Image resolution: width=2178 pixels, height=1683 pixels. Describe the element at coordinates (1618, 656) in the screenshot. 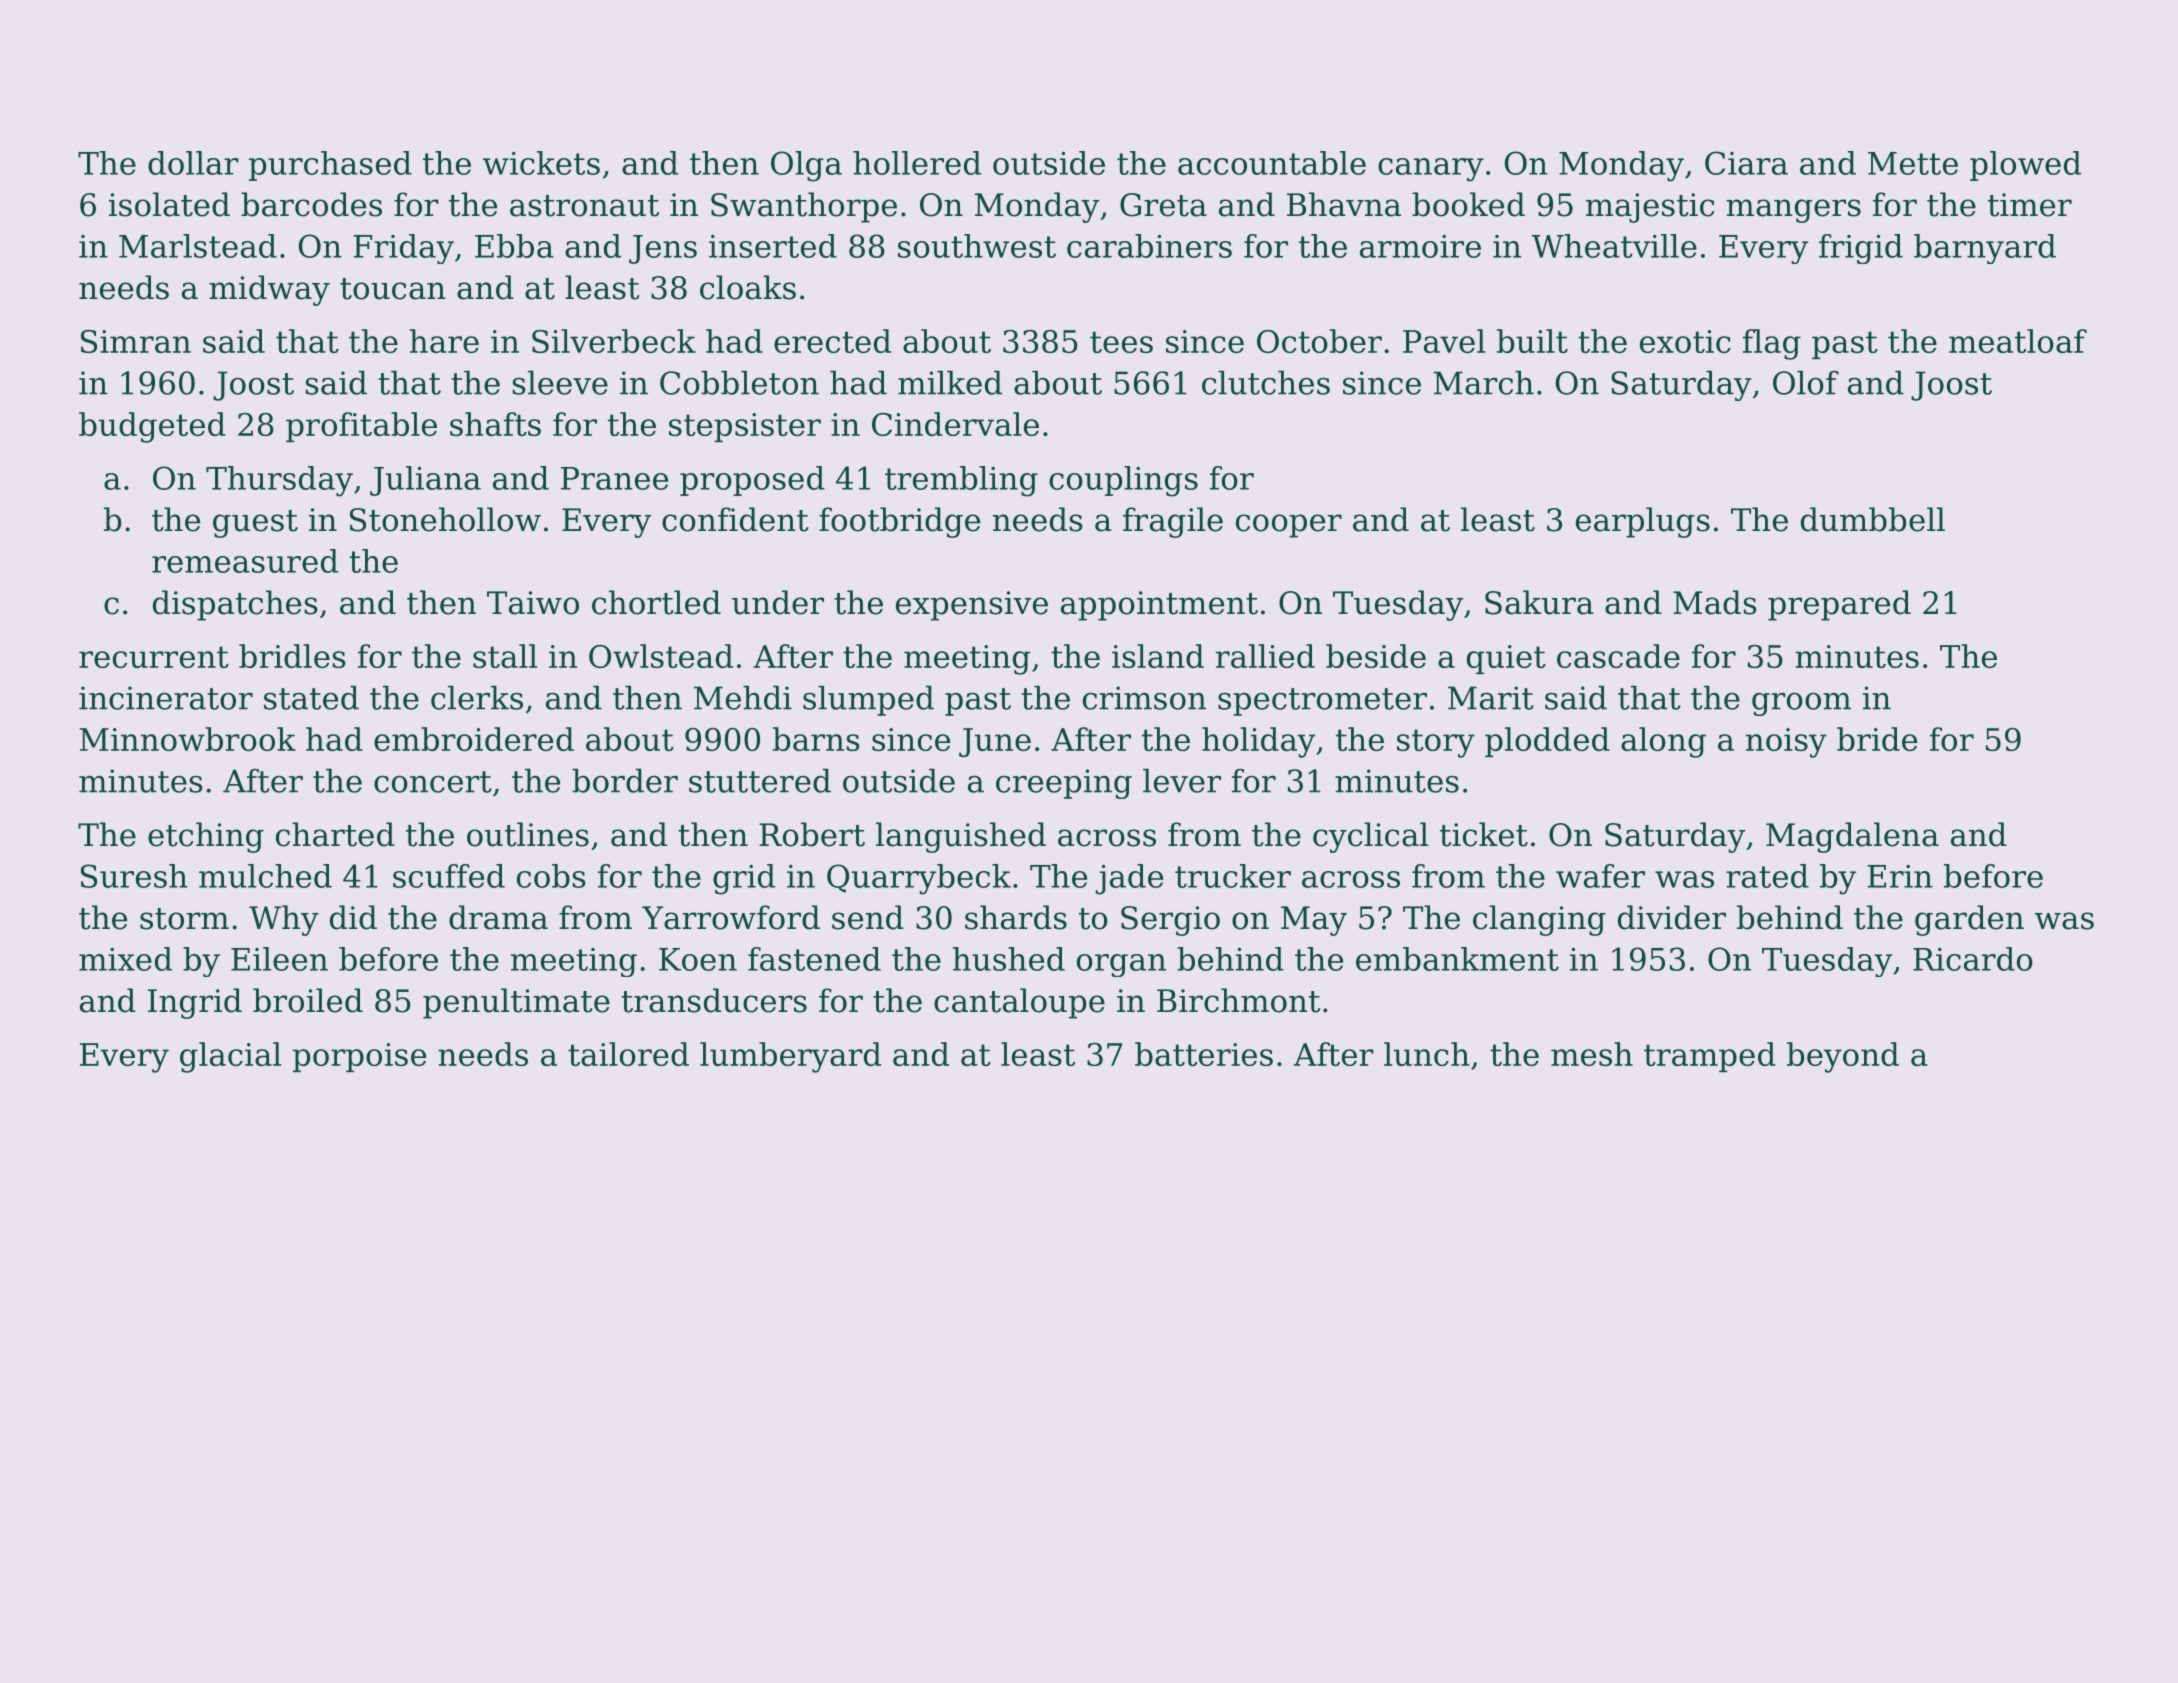

I see `cascade` at that location.
